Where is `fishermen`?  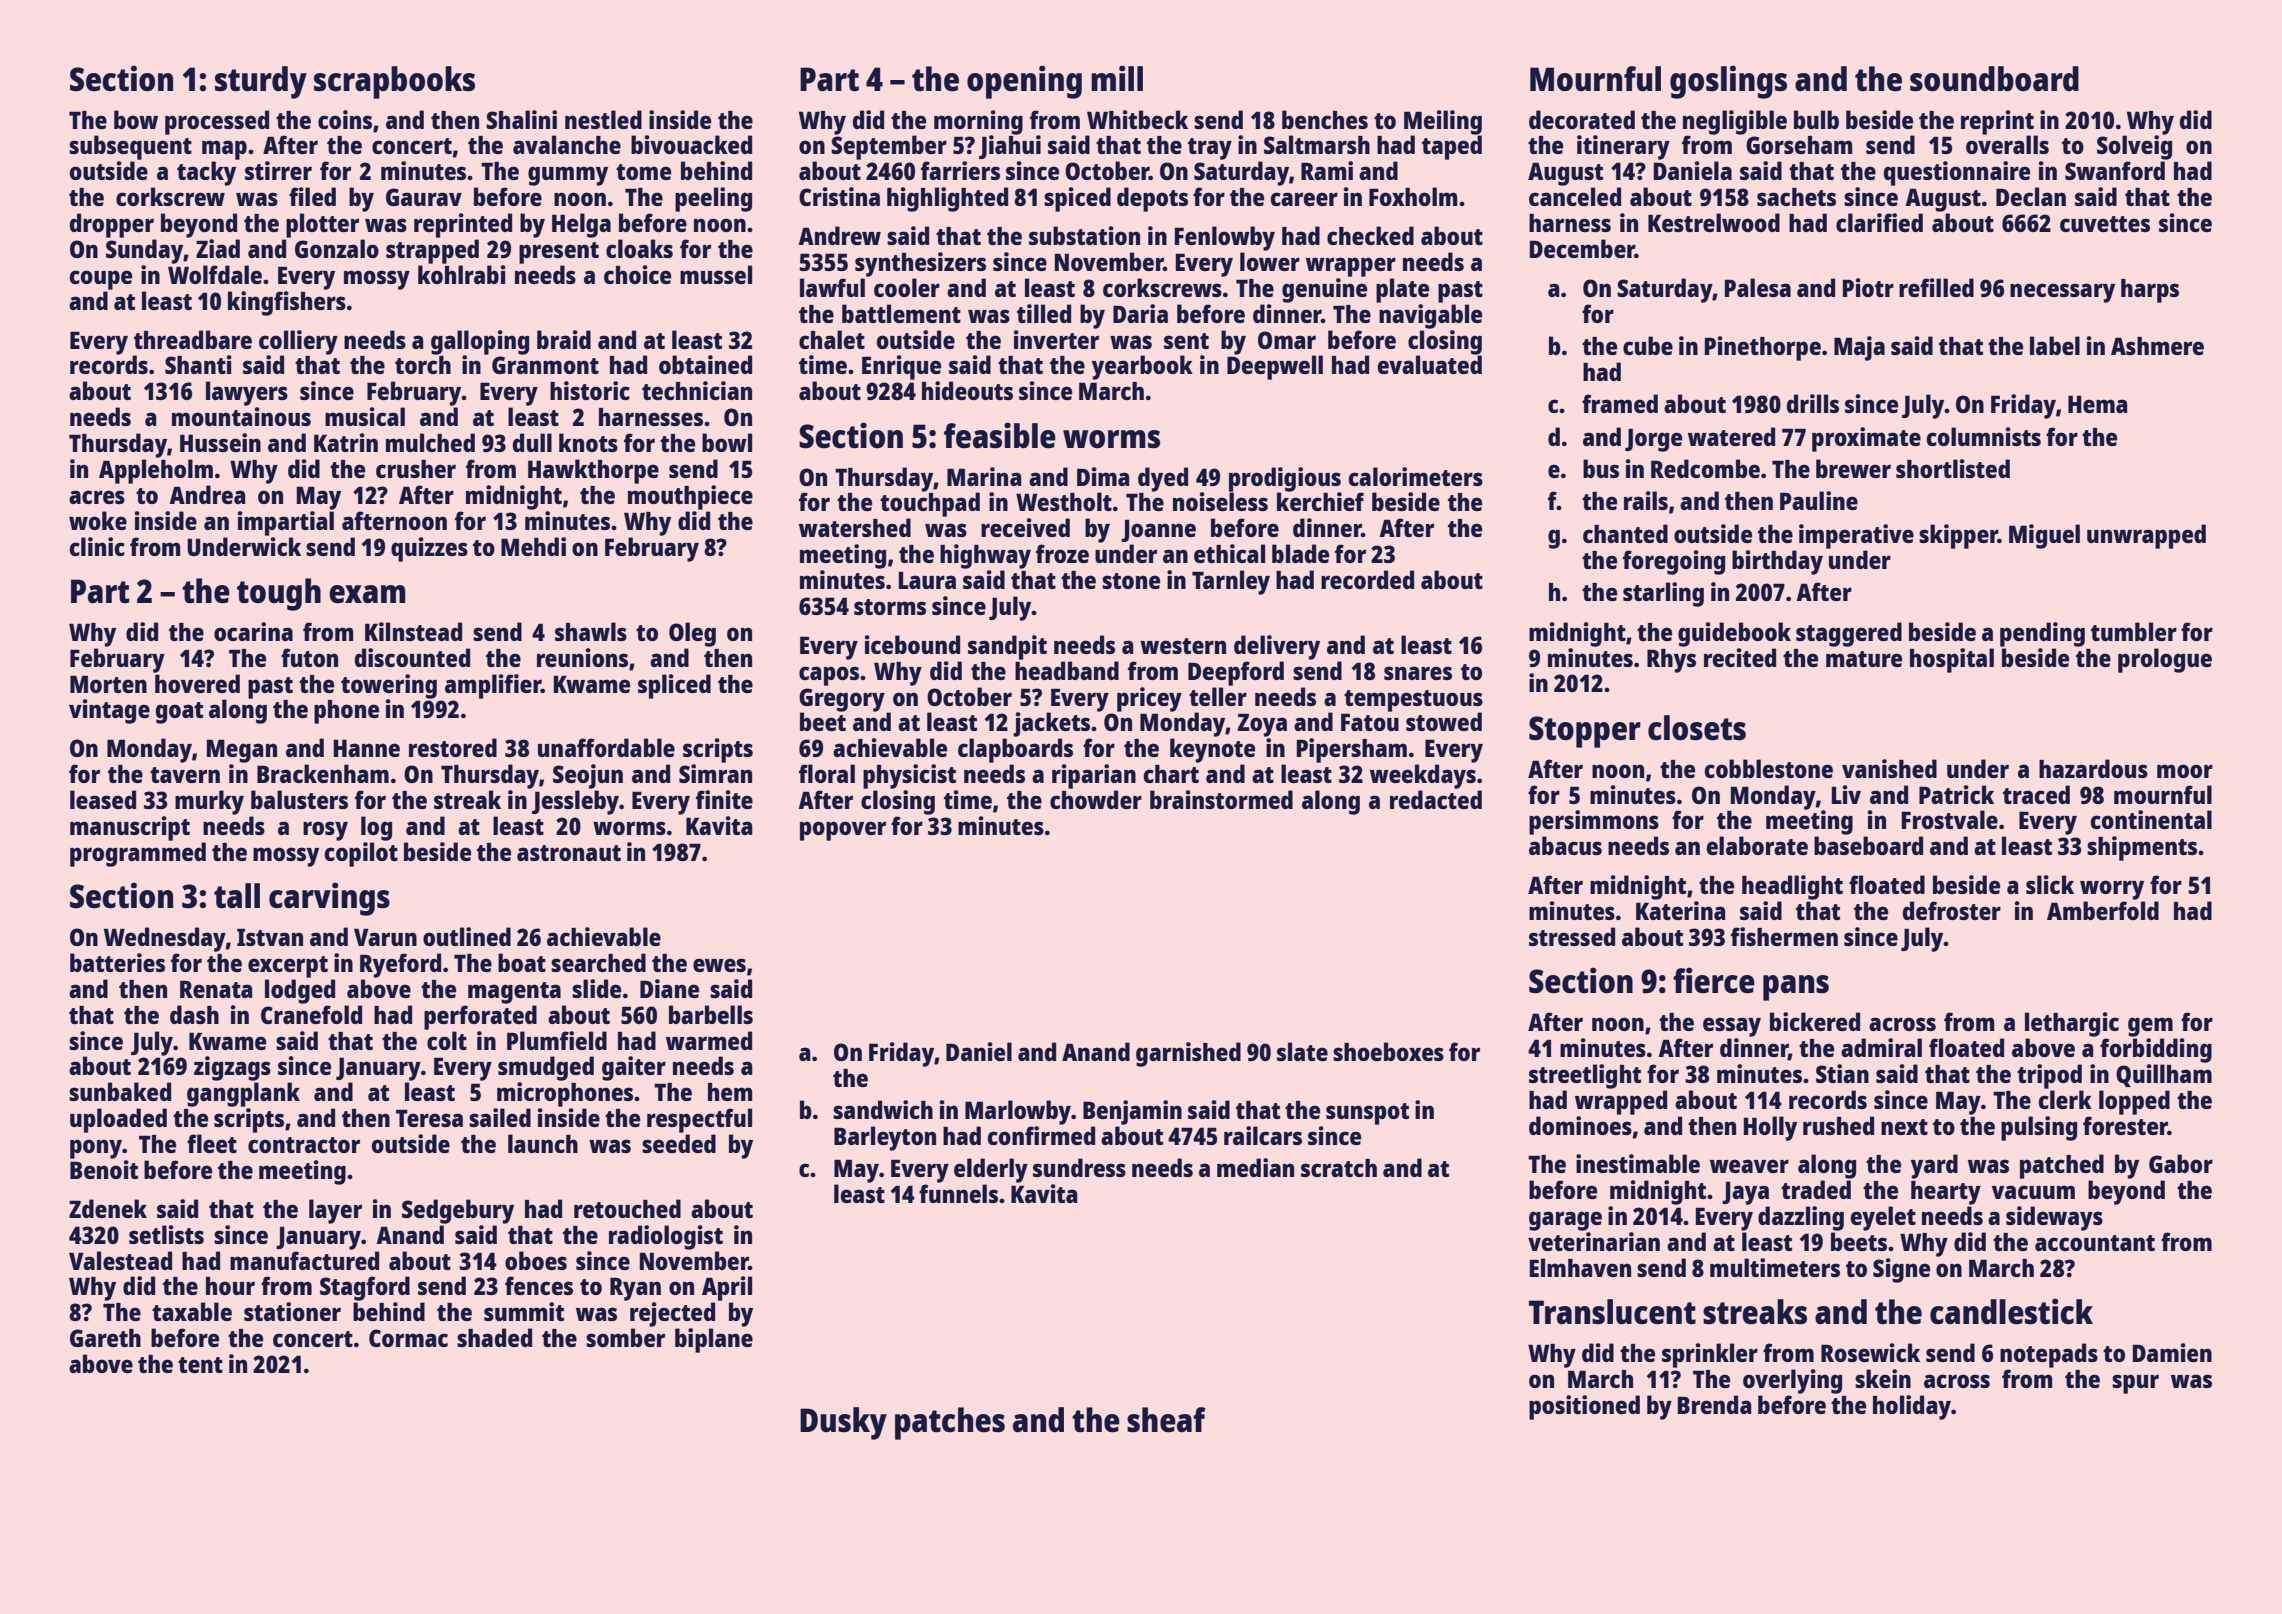 fishermen is located at coordinates (1784, 936).
